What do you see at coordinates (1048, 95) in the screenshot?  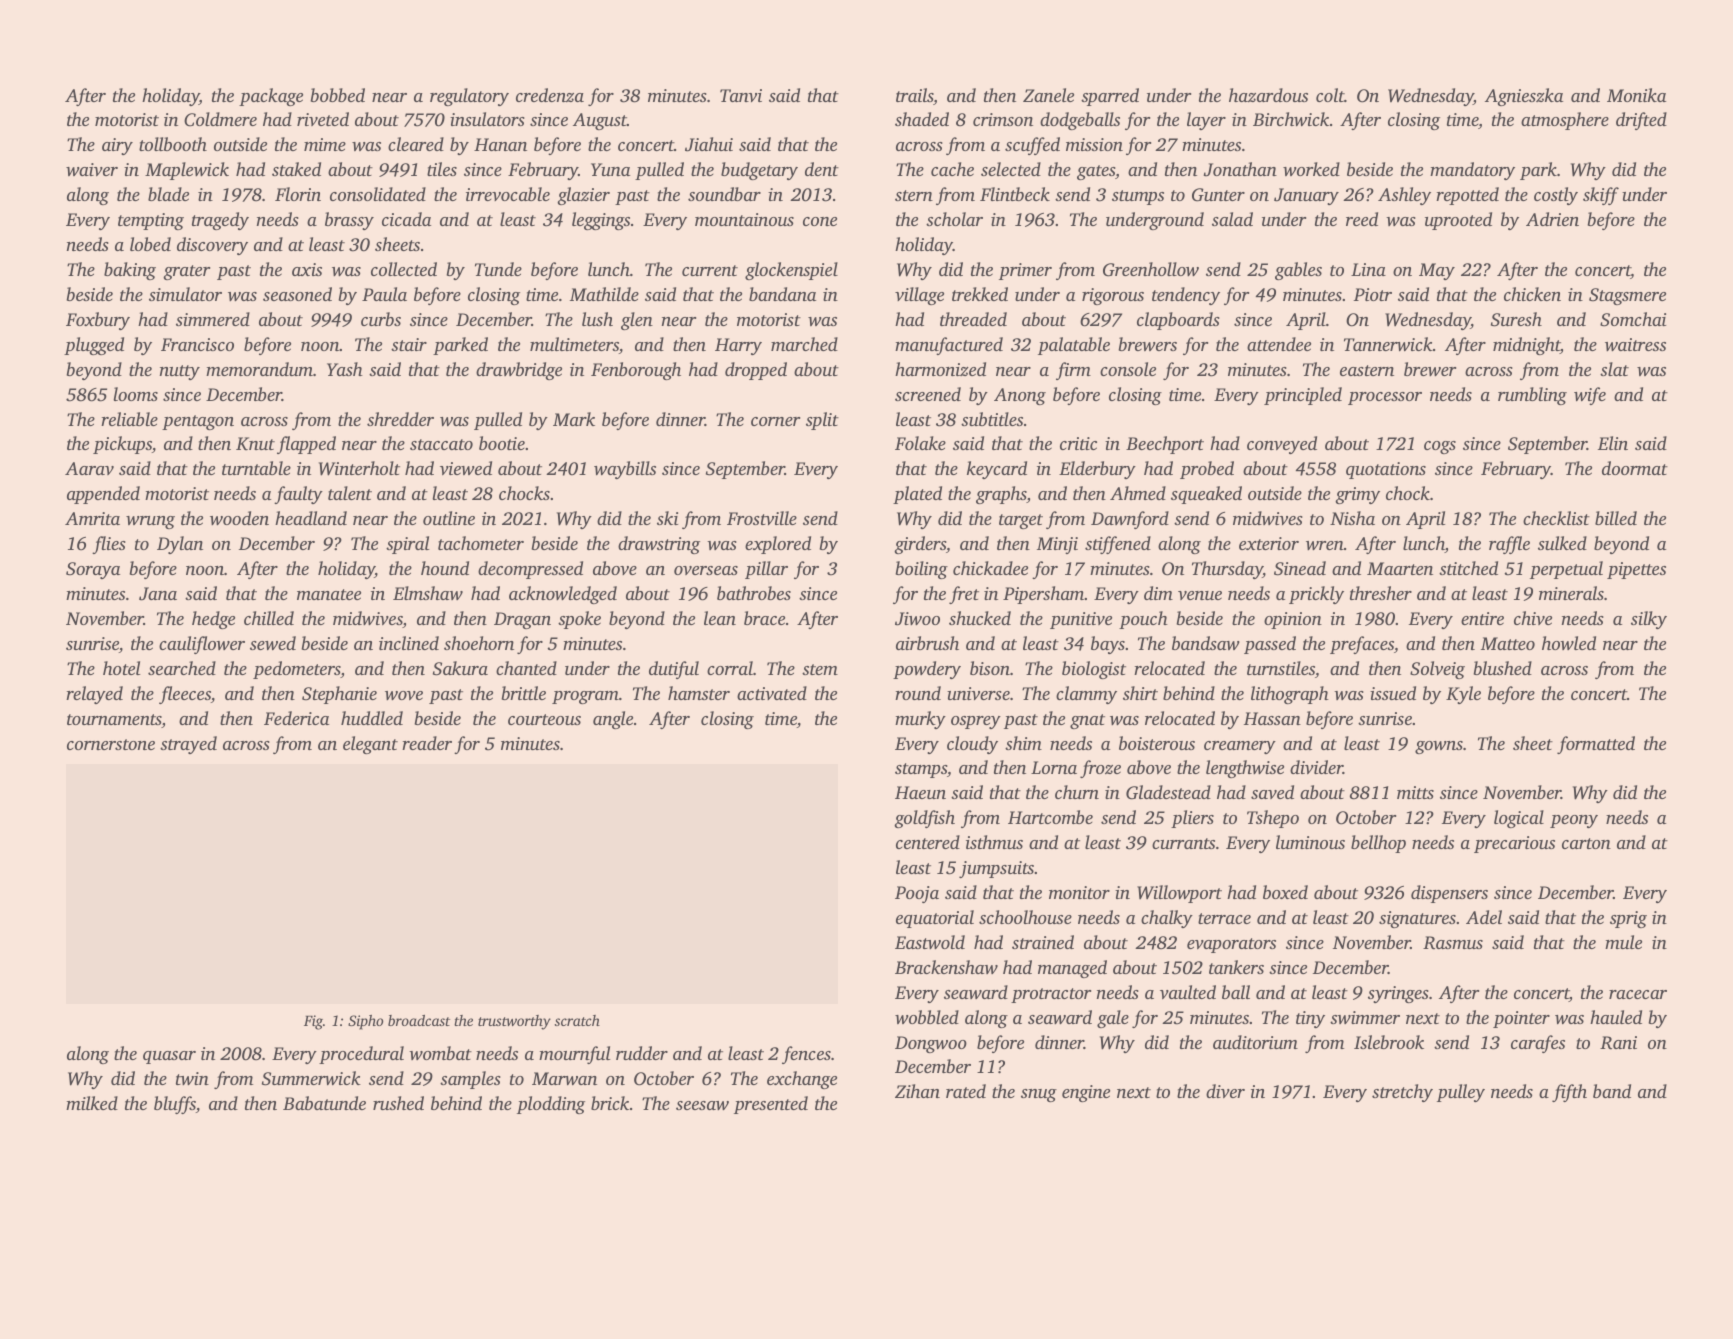 I see `Zanele` at bounding box center [1048, 95].
